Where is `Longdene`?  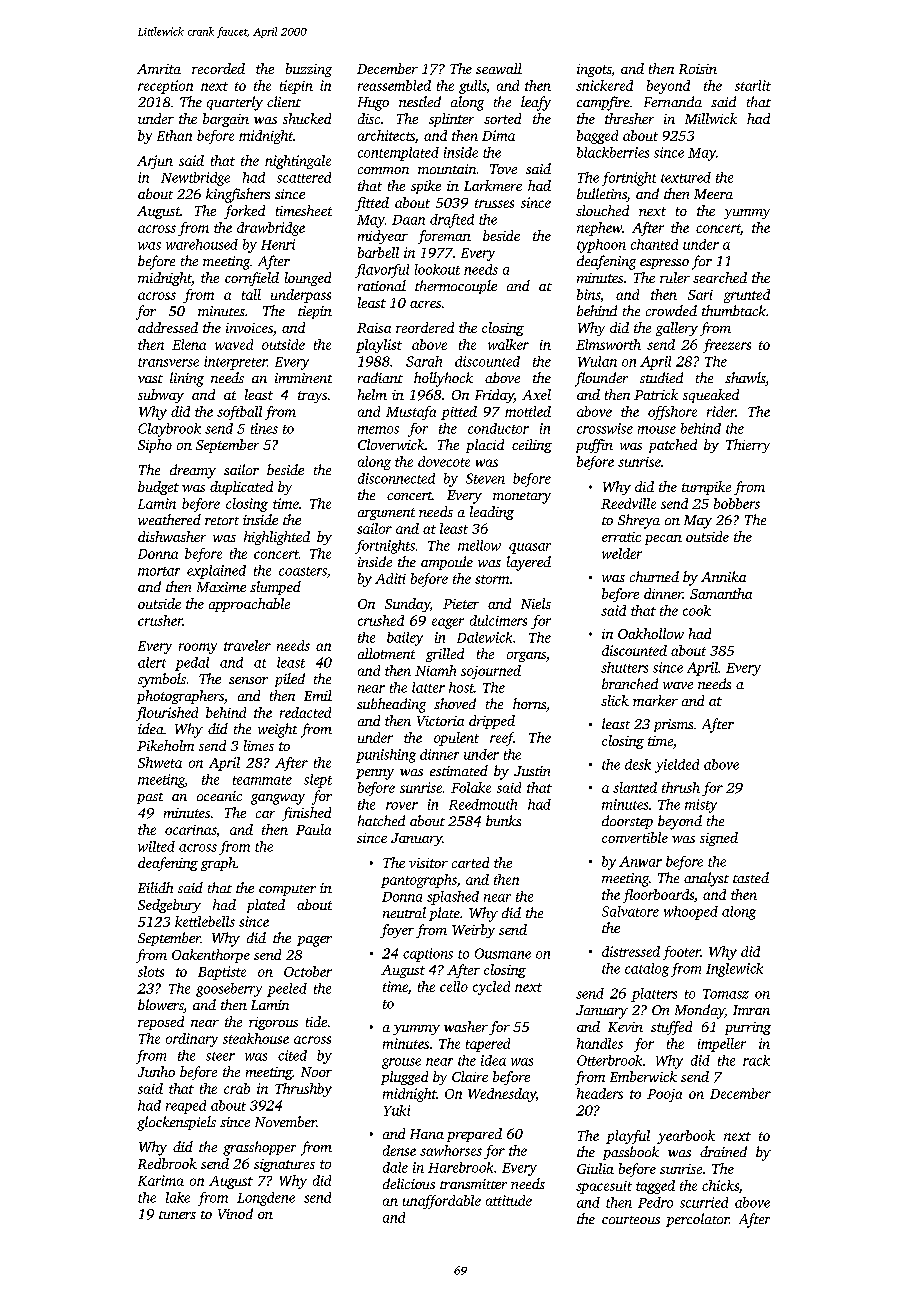 Longdene is located at coordinates (266, 1199).
